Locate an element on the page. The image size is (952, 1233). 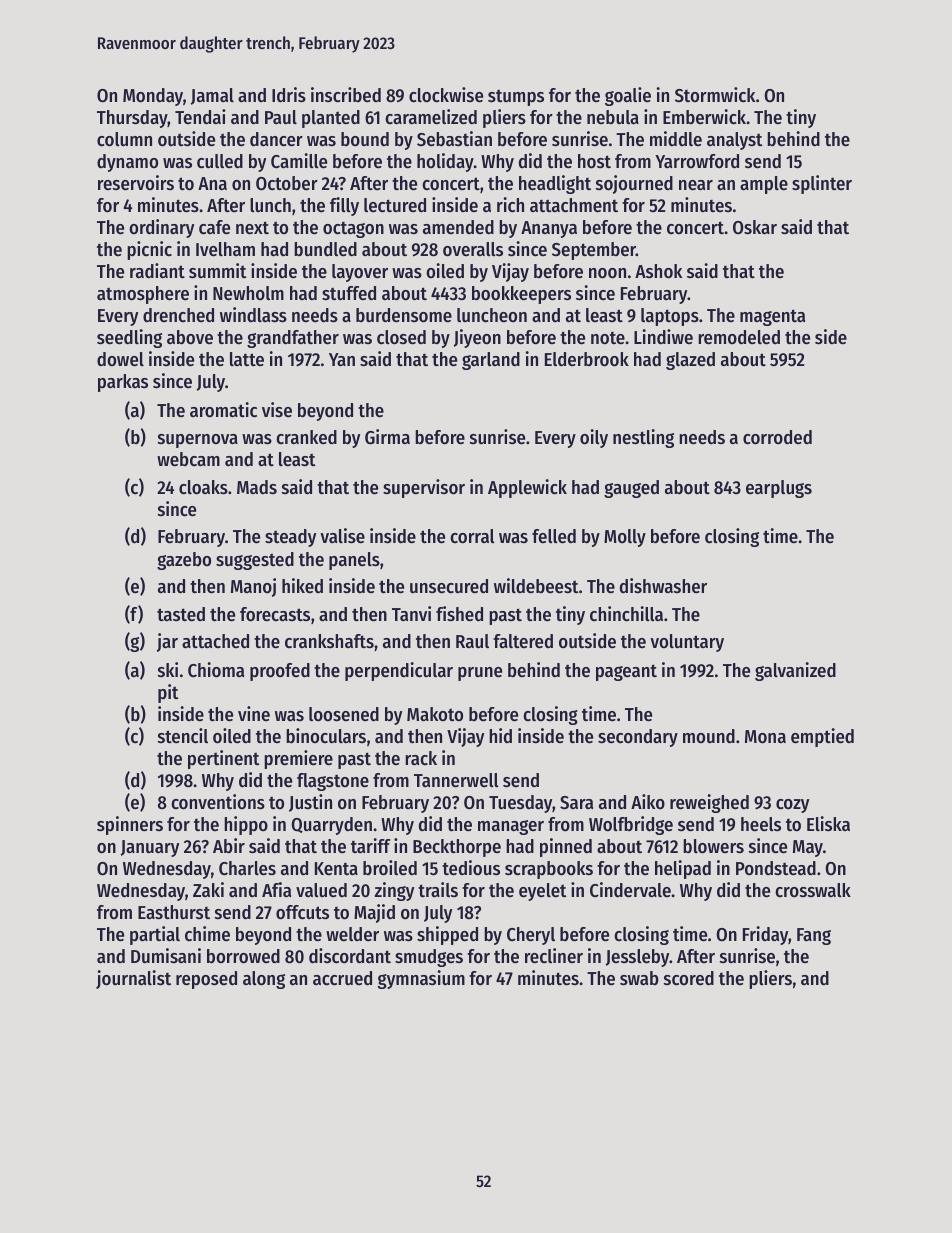
caramelized is located at coordinates (431, 117).
